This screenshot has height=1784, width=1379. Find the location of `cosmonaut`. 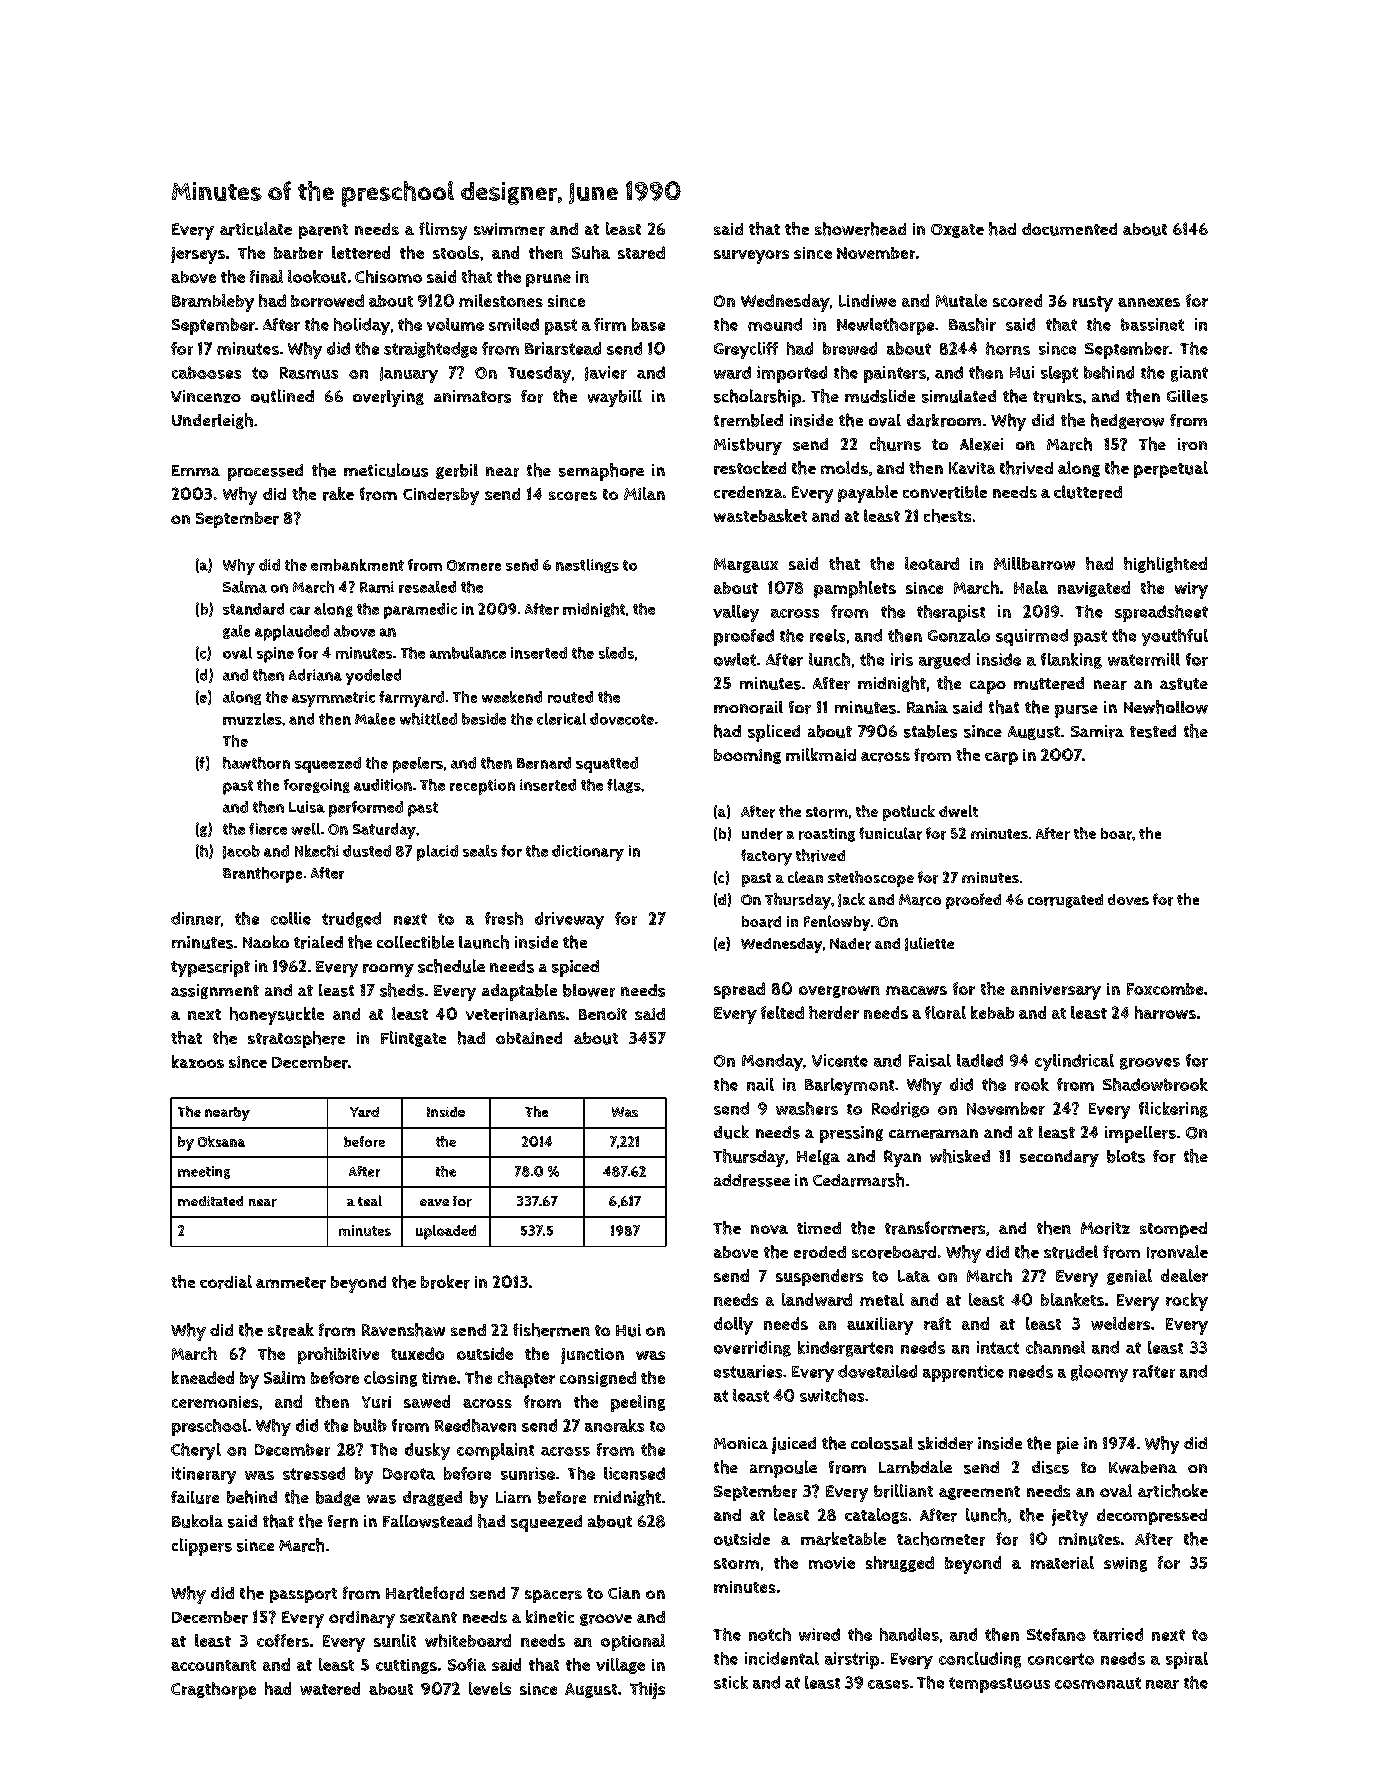

cosmonaut is located at coordinates (1098, 1683).
